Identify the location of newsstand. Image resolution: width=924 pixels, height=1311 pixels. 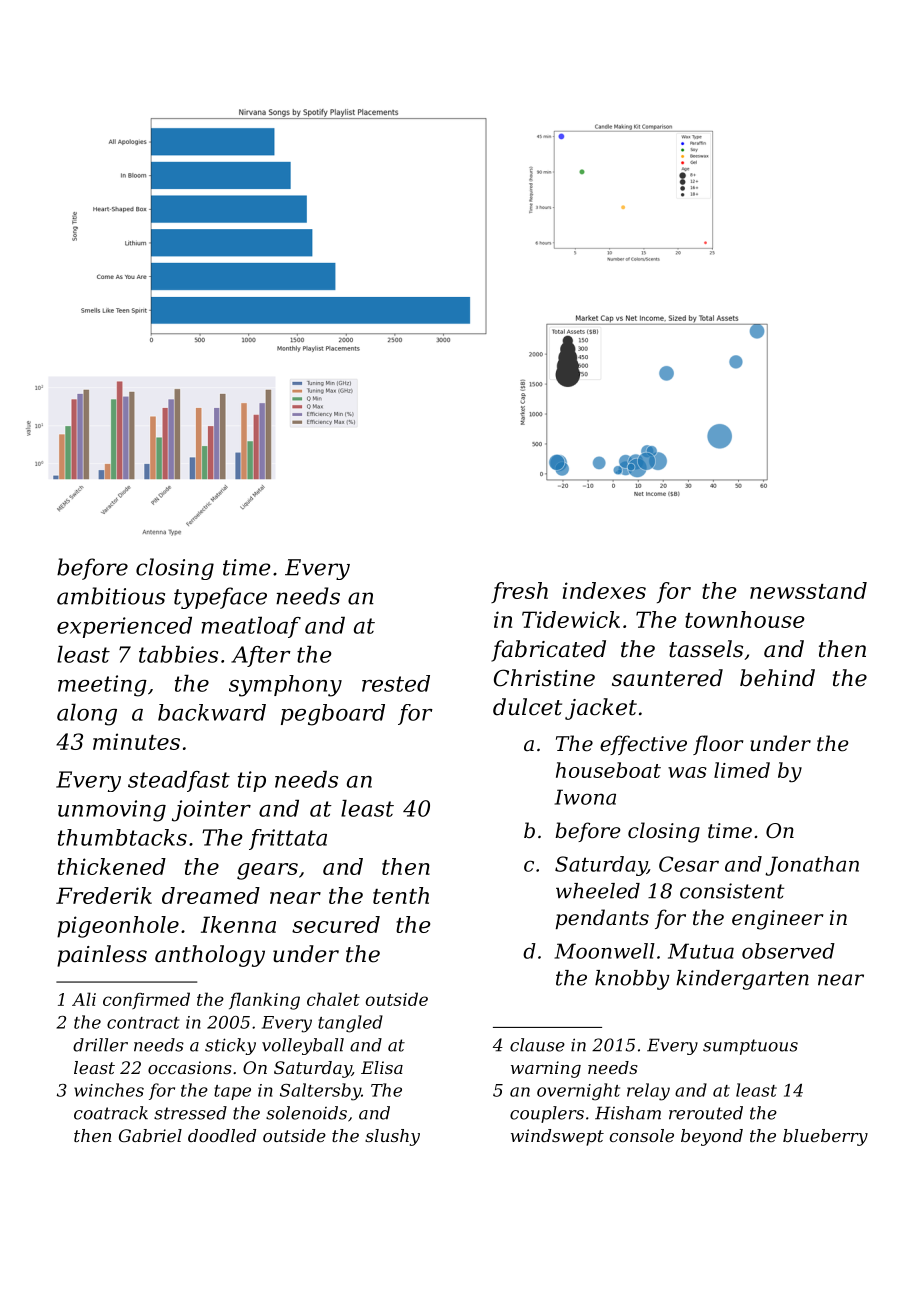
(808, 590).
